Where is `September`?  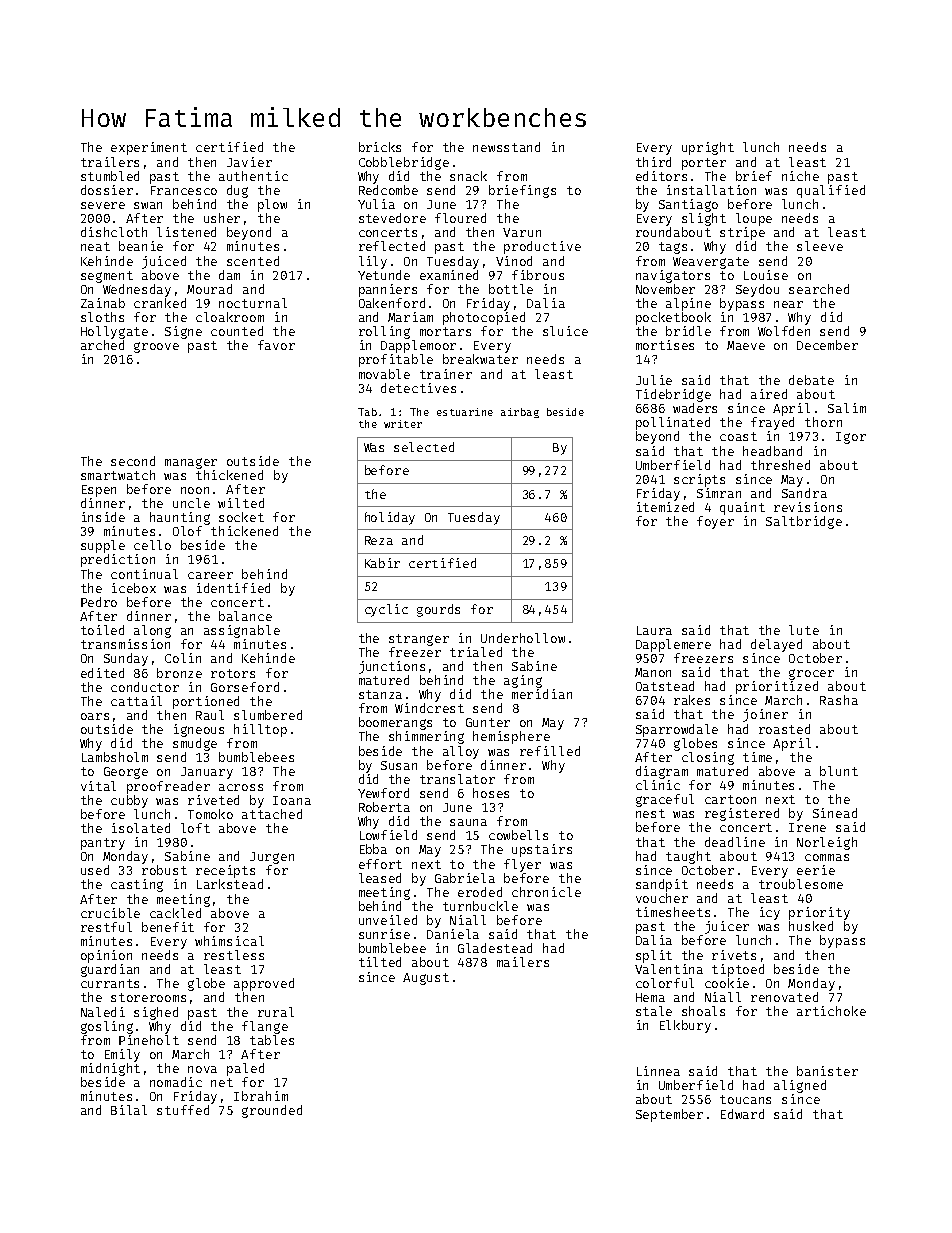
September is located at coordinates (669, 1115).
